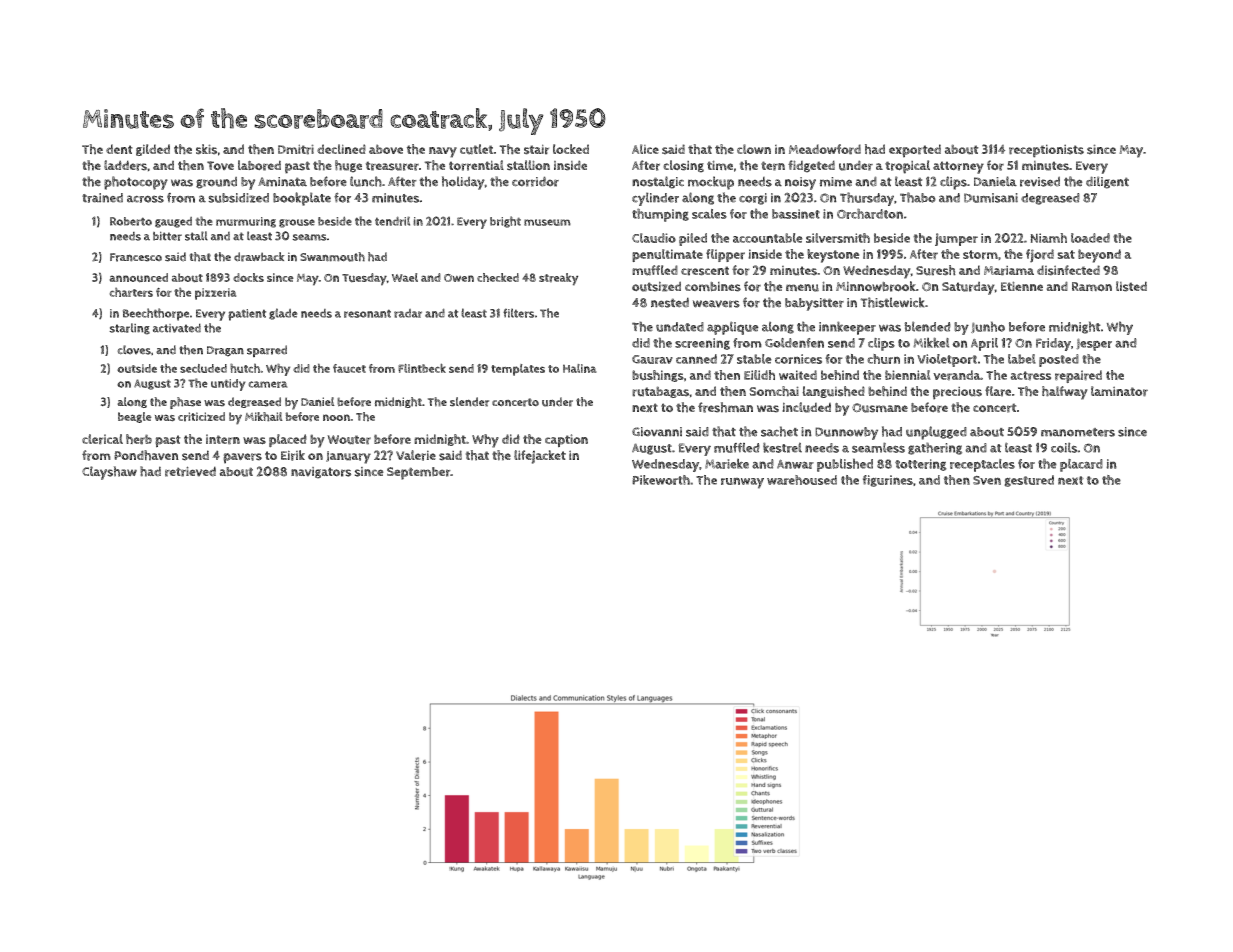 The width and height of the image is (1233, 952). What do you see at coordinates (540, 457) in the image?
I see `lifejacket` at bounding box center [540, 457].
